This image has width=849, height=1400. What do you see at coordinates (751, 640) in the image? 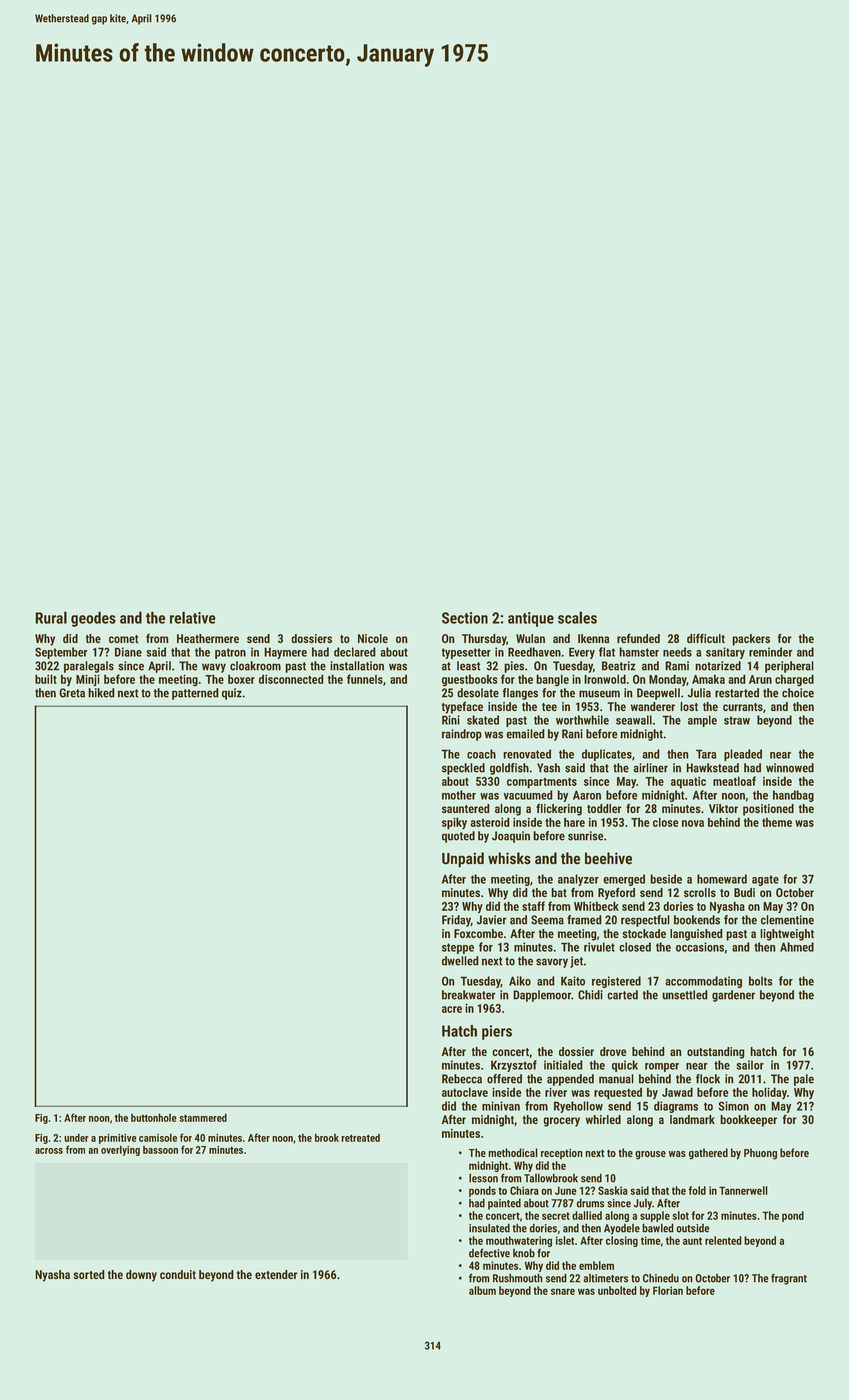
I see `packers` at bounding box center [751, 640].
